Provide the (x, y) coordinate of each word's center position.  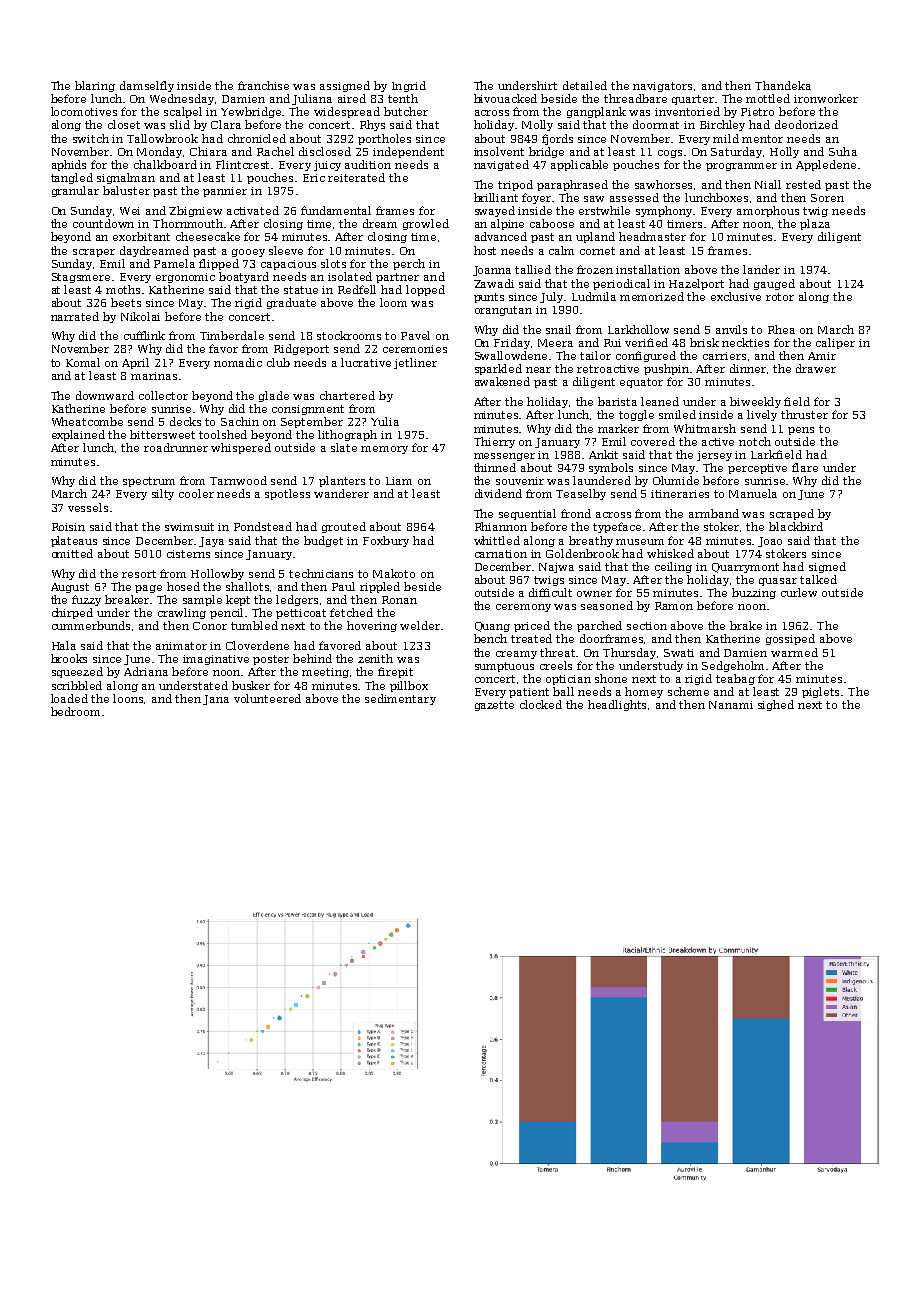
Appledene (826, 165)
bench (490, 638)
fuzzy (86, 600)
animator (181, 646)
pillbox (409, 686)
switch (91, 138)
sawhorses (663, 184)
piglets (820, 692)
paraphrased (572, 185)
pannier (225, 192)
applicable (579, 165)
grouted (344, 527)
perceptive (757, 469)
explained (78, 435)
